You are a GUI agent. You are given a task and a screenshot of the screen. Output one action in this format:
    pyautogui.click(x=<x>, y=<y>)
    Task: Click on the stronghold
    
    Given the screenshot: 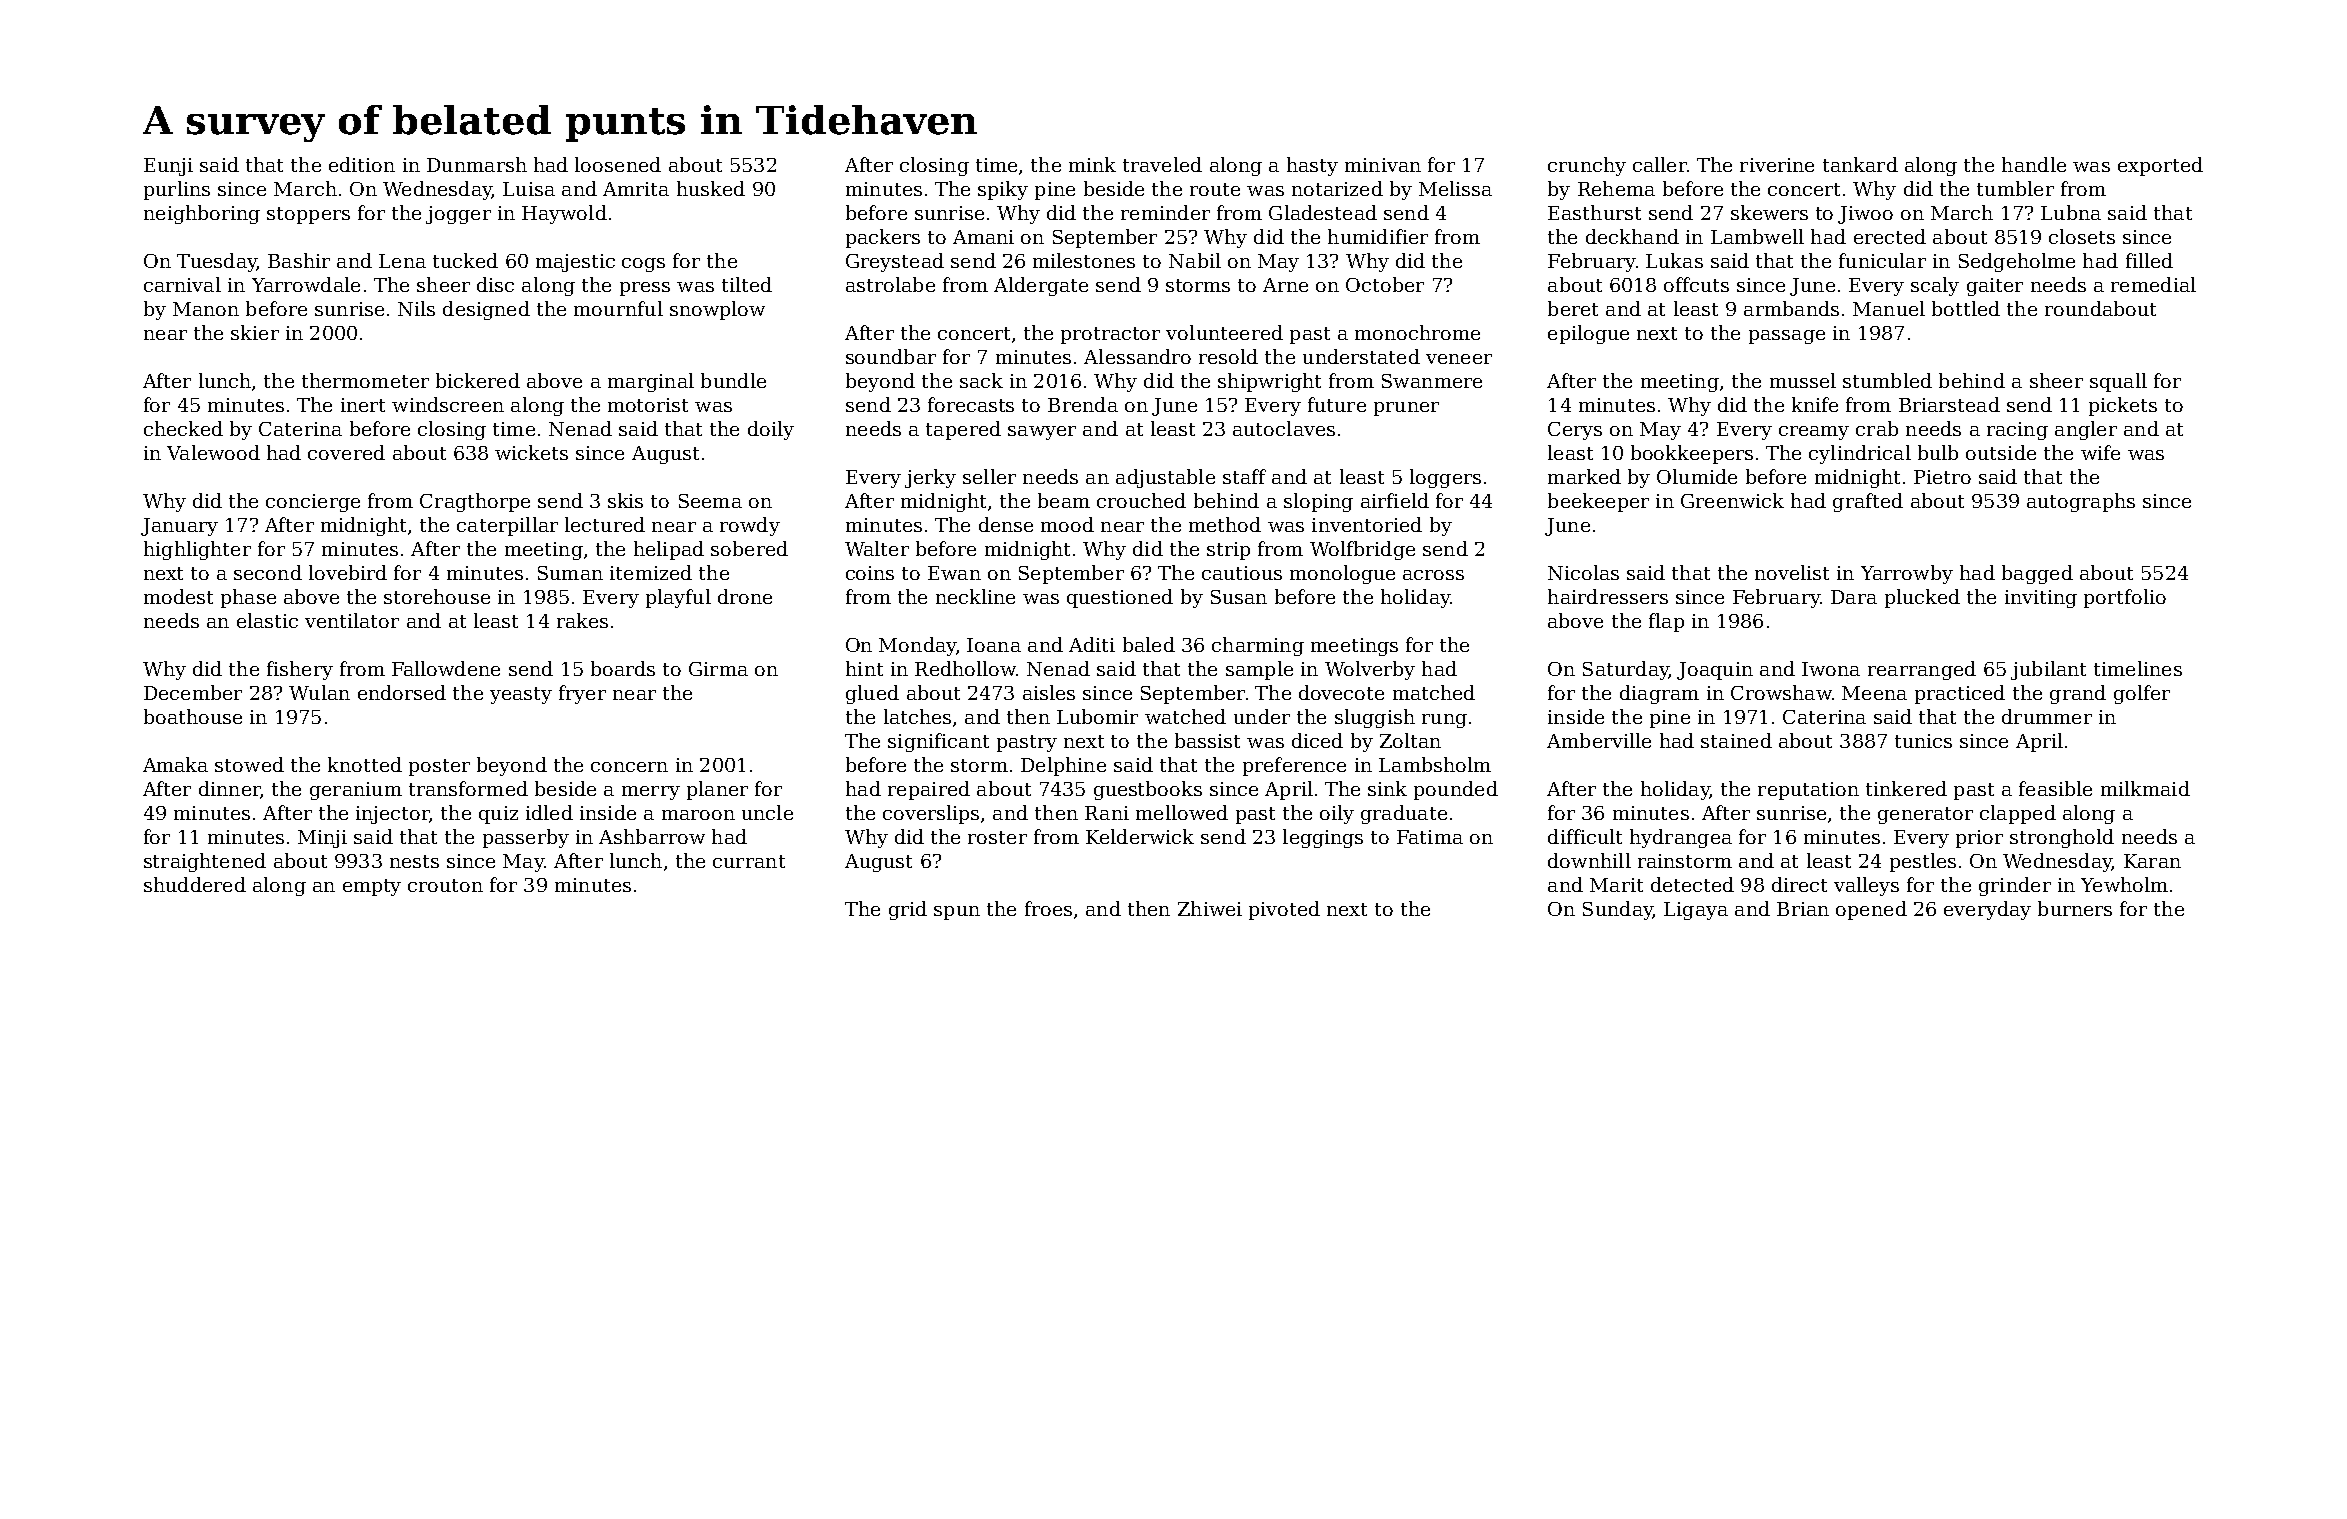 What is the action you would take?
    pyautogui.click(x=2062, y=838)
